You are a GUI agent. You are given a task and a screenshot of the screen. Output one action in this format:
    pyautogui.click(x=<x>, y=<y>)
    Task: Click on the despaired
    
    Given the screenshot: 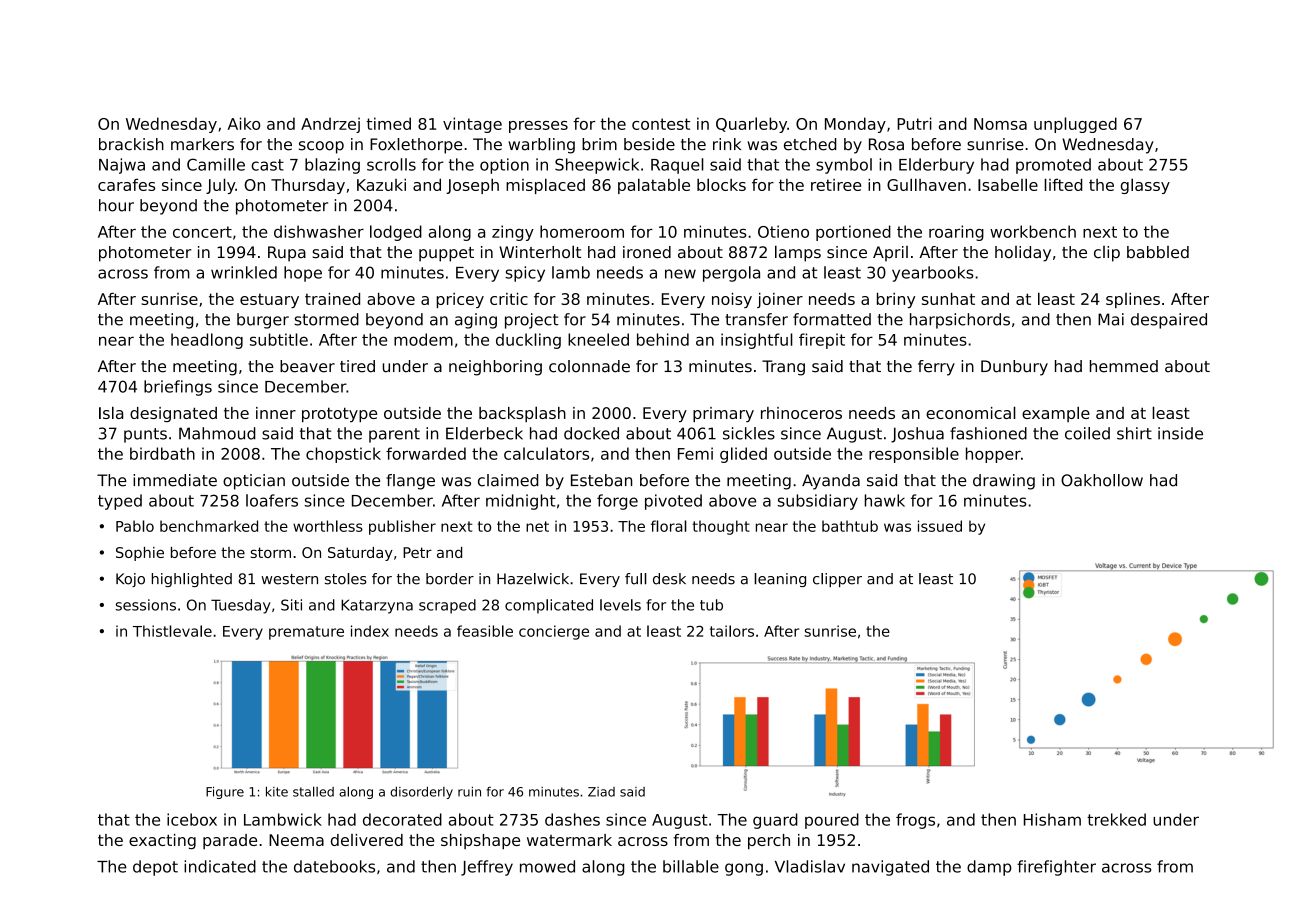 What is the action you would take?
    pyautogui.click(x=1169, y=321)
